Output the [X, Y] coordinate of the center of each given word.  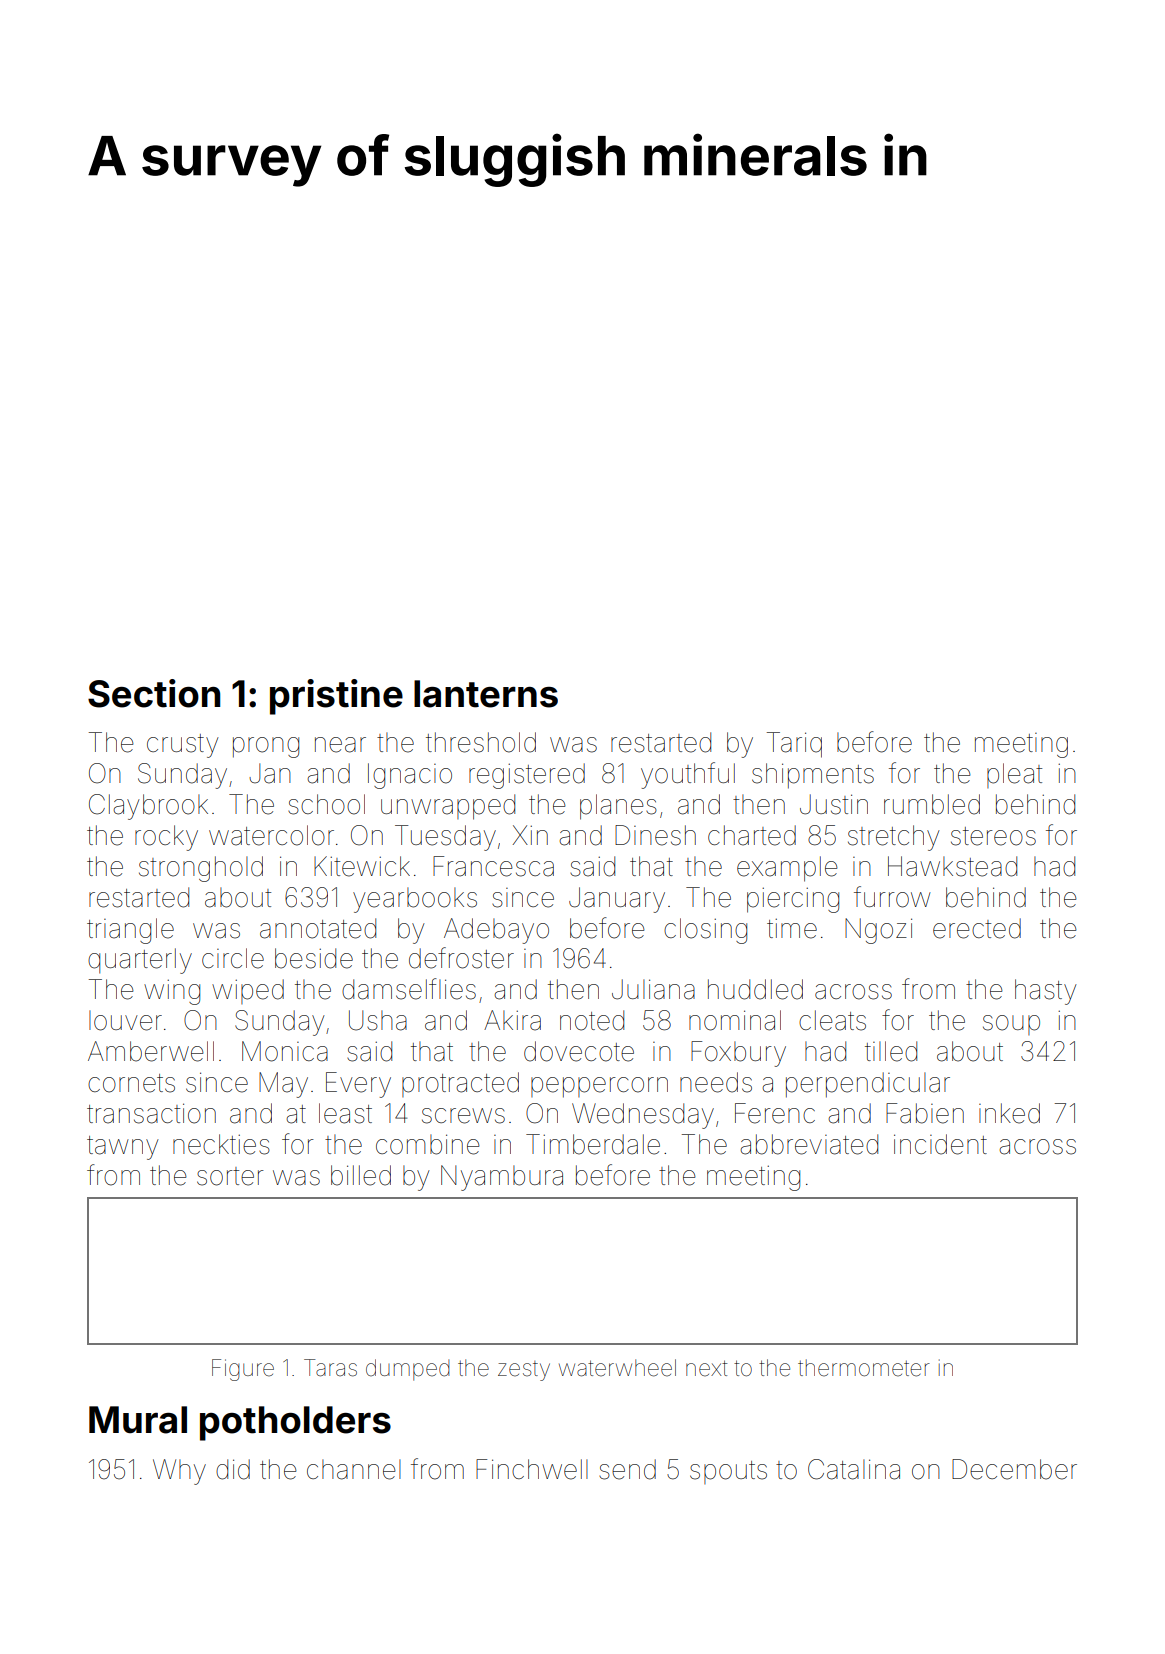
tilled [891, 1051]
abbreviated [809, 1144]
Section [154, 693]
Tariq [794, 745]
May [283, 1085]
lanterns [486, 694]
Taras [330, 1368]
